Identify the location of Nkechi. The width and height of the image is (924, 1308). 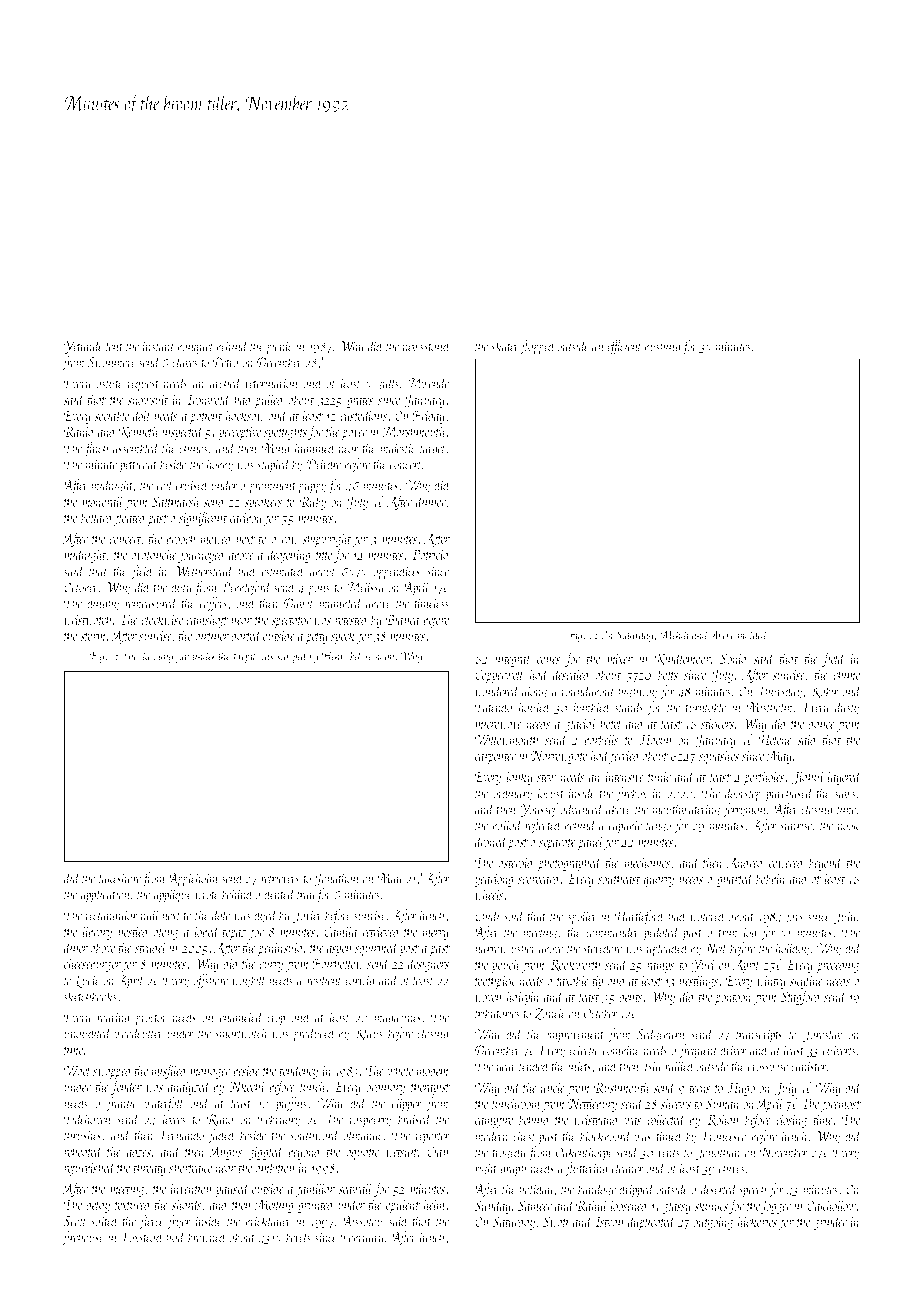
(247, 1086).
